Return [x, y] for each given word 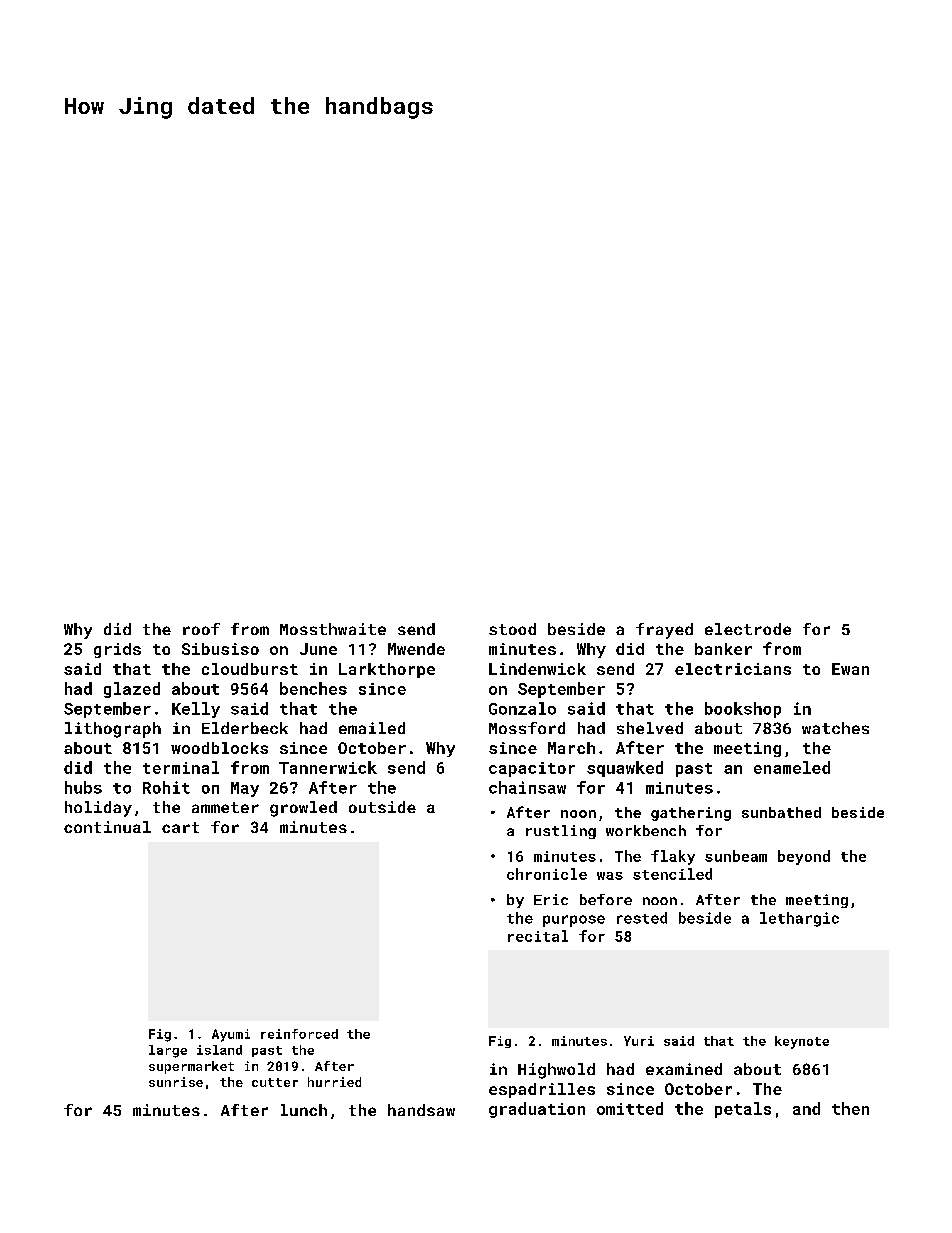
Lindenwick [537, 669]
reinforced [299, 1034]
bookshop [743, 710]
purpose [574, 921]
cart [180, 827]
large [168, 1051]
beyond [804, 857]
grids [117, 650]
